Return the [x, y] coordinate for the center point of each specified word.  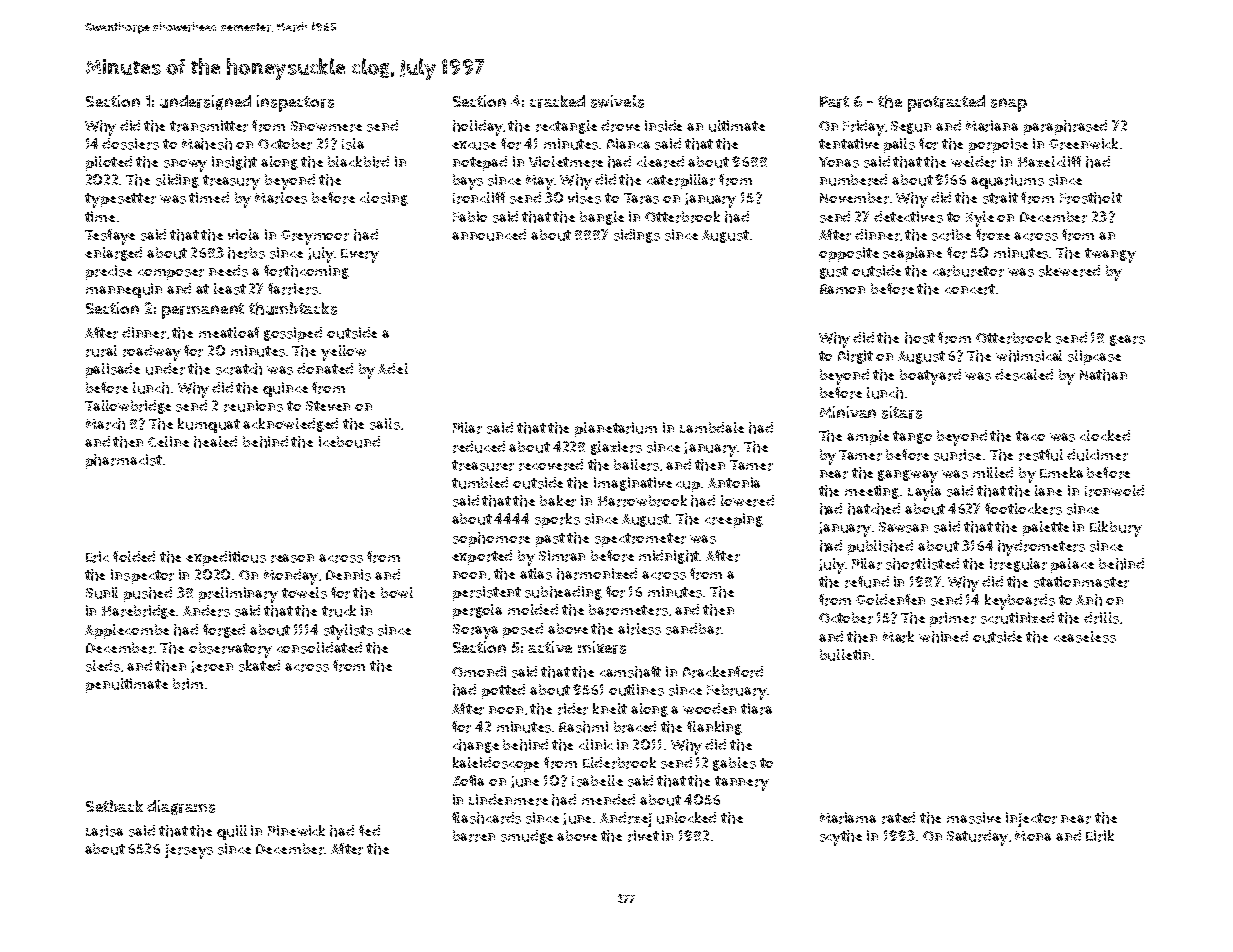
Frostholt [1091, 198]
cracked [557, 101]
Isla [353, 144]
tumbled [480, 483]
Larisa [104, 831]
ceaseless [1085, 637]
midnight [669, 557]
